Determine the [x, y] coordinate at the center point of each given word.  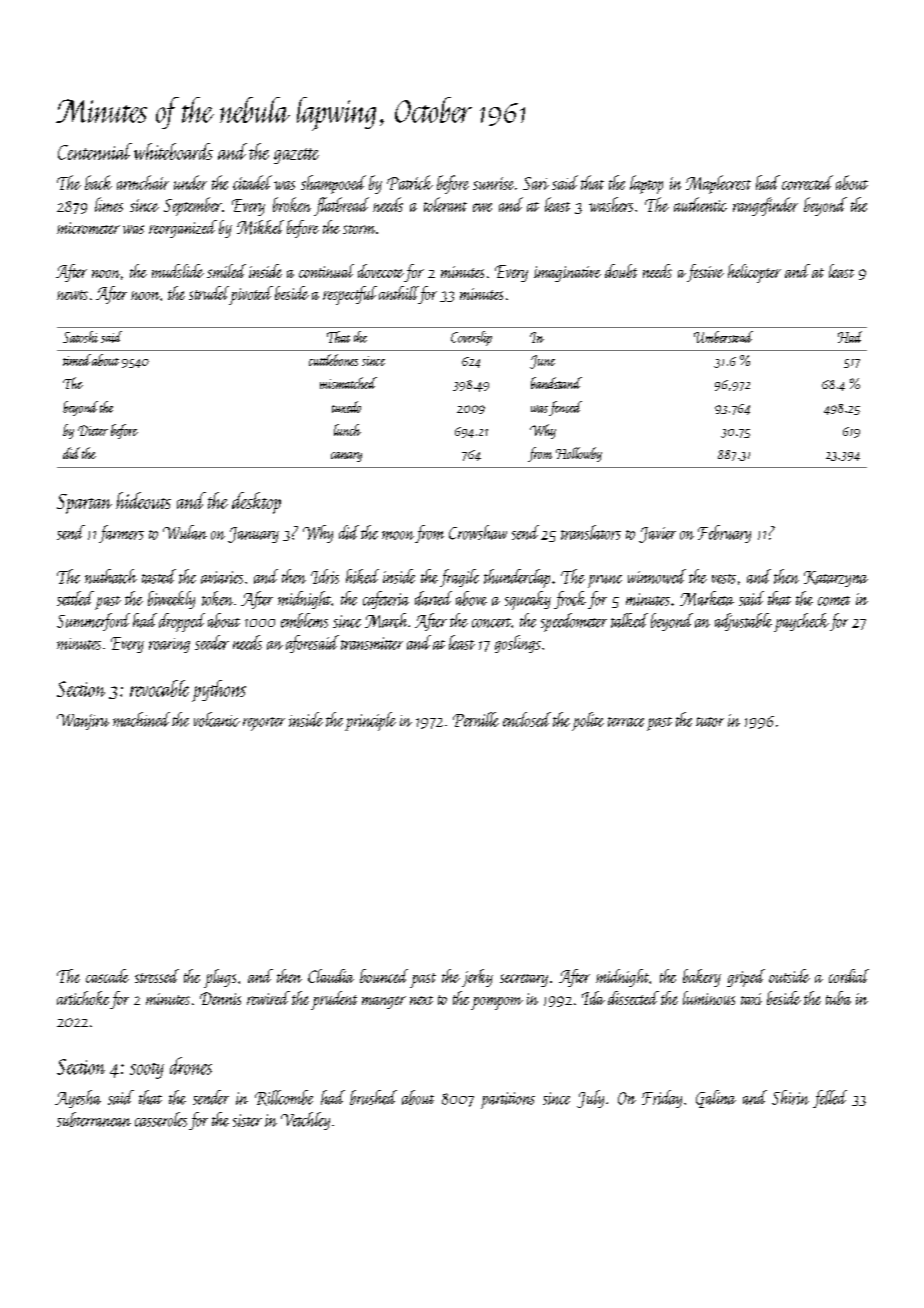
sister [247, 1120]
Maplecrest [718, 184]
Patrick [410, 182]
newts [72, 295]
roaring [169, 645]
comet [834, 601]
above [471, 598]
